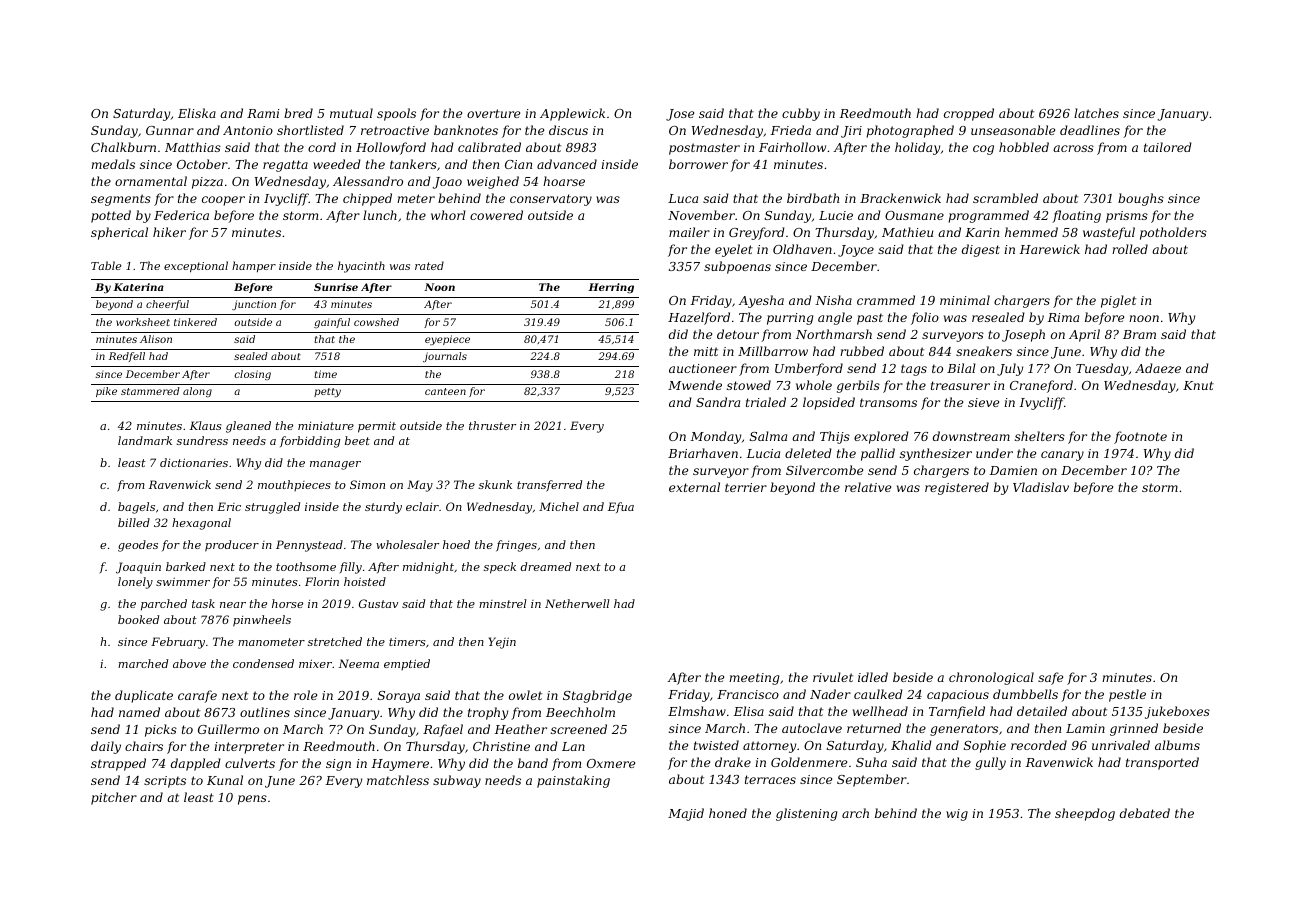 The height and width of the image is (924, 1308). I want to click on canary, so click(1062, 456).
